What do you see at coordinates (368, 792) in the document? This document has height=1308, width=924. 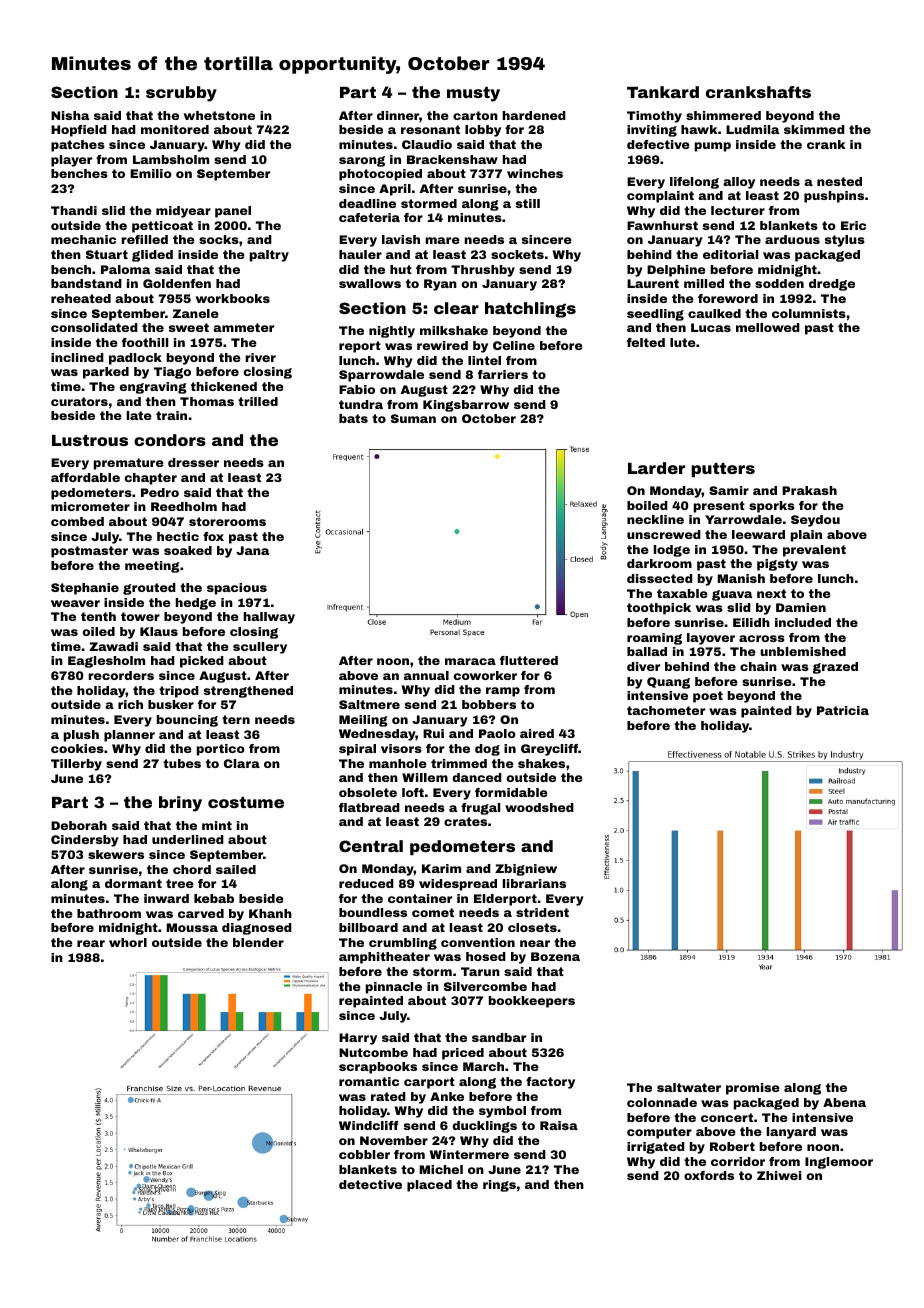 I see `obsolete` at bounding box center [368, 792].
